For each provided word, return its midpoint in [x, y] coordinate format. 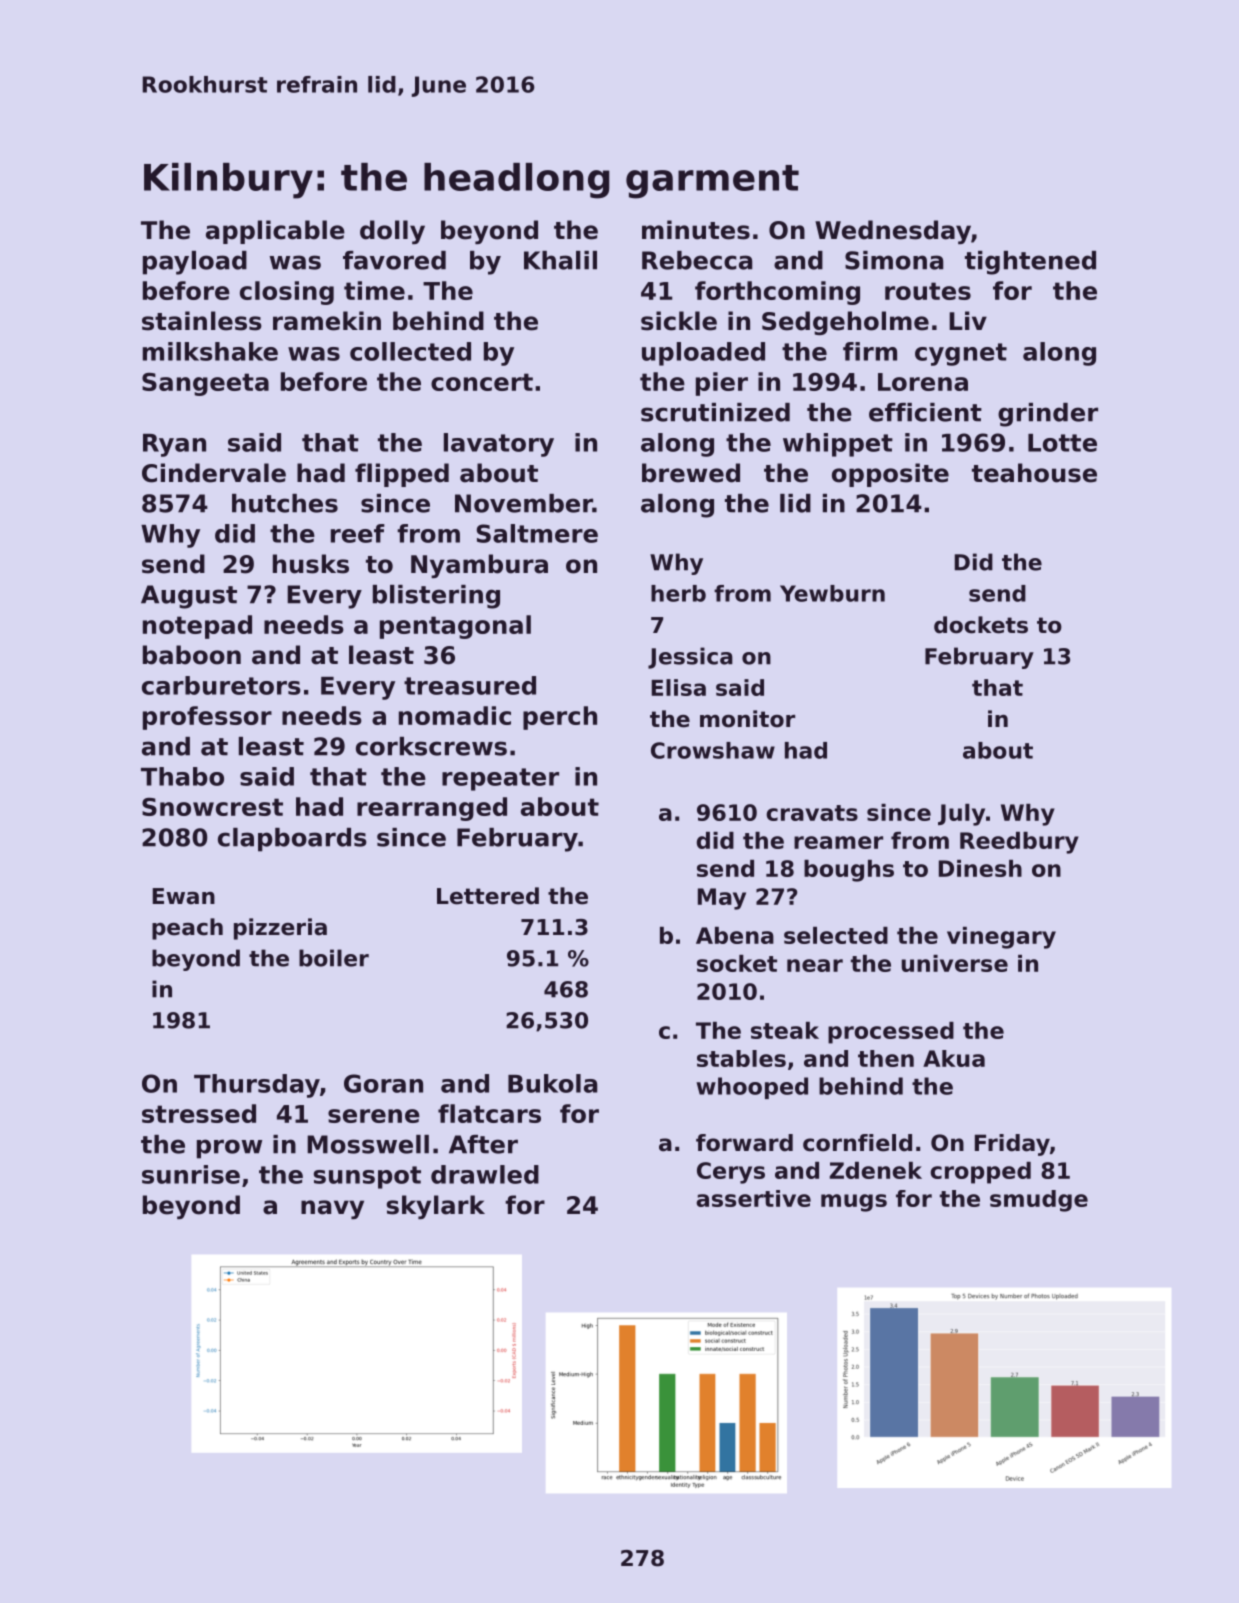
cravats [812, 813]
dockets [981, 625]
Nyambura [479, 566]
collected [410, 351]
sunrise [191, 1174]
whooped [752, 1088]
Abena [735, 935]
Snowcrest [212, 807]
